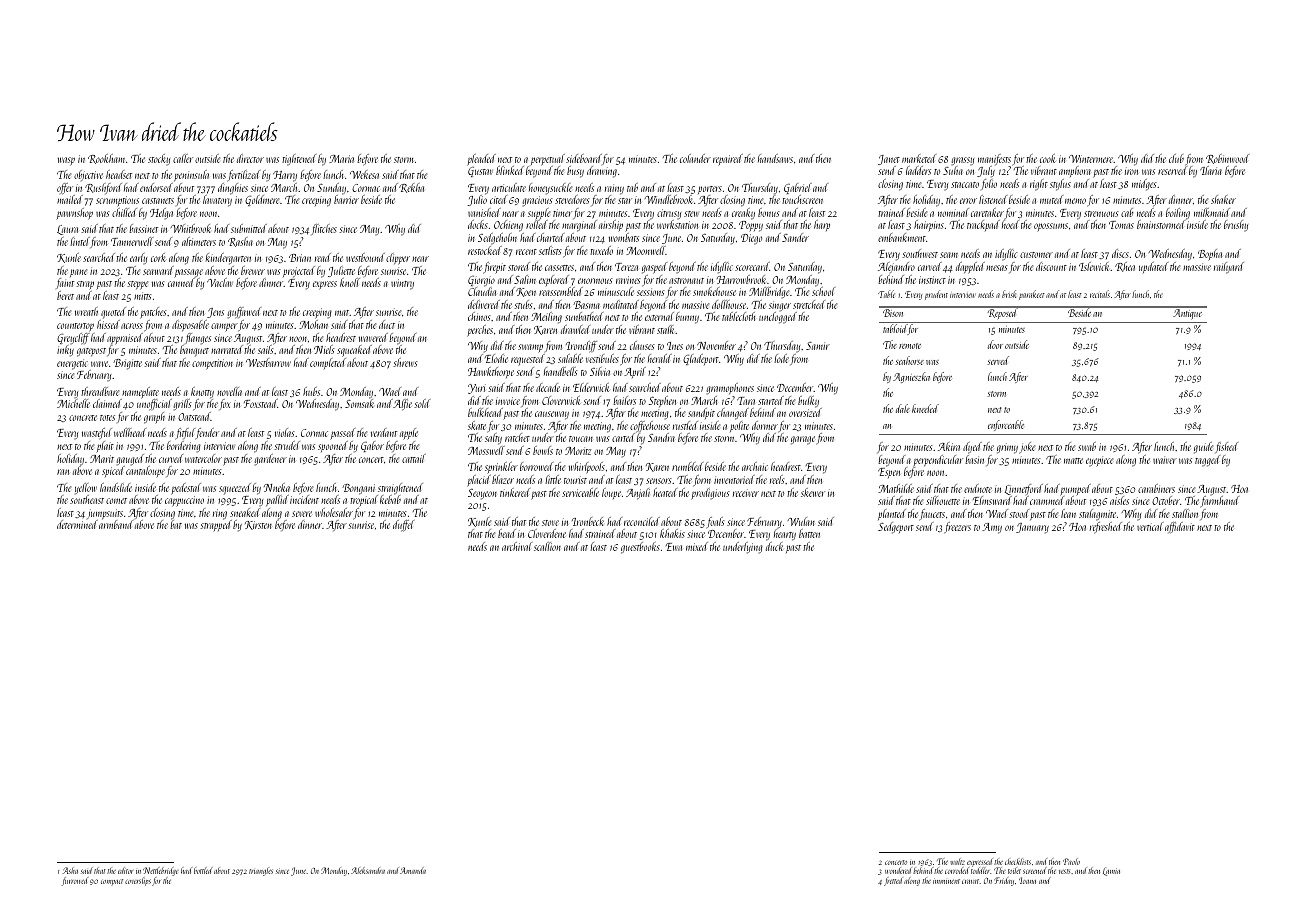  I want to click on farmhand, so click(1219, 502).
